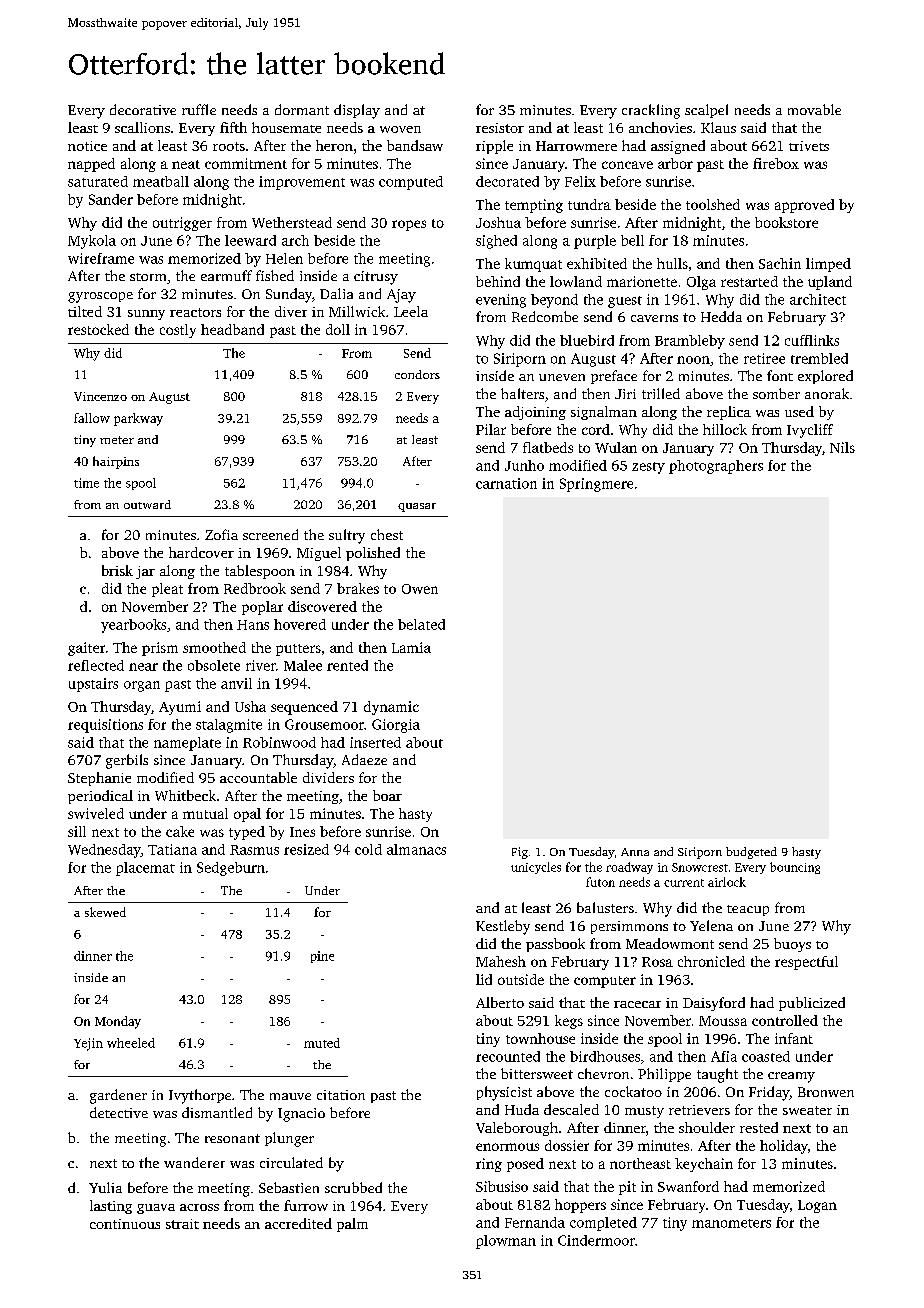  Describe the element at coordinates (533, 265) in the page. I see `kumquat` at that location.
